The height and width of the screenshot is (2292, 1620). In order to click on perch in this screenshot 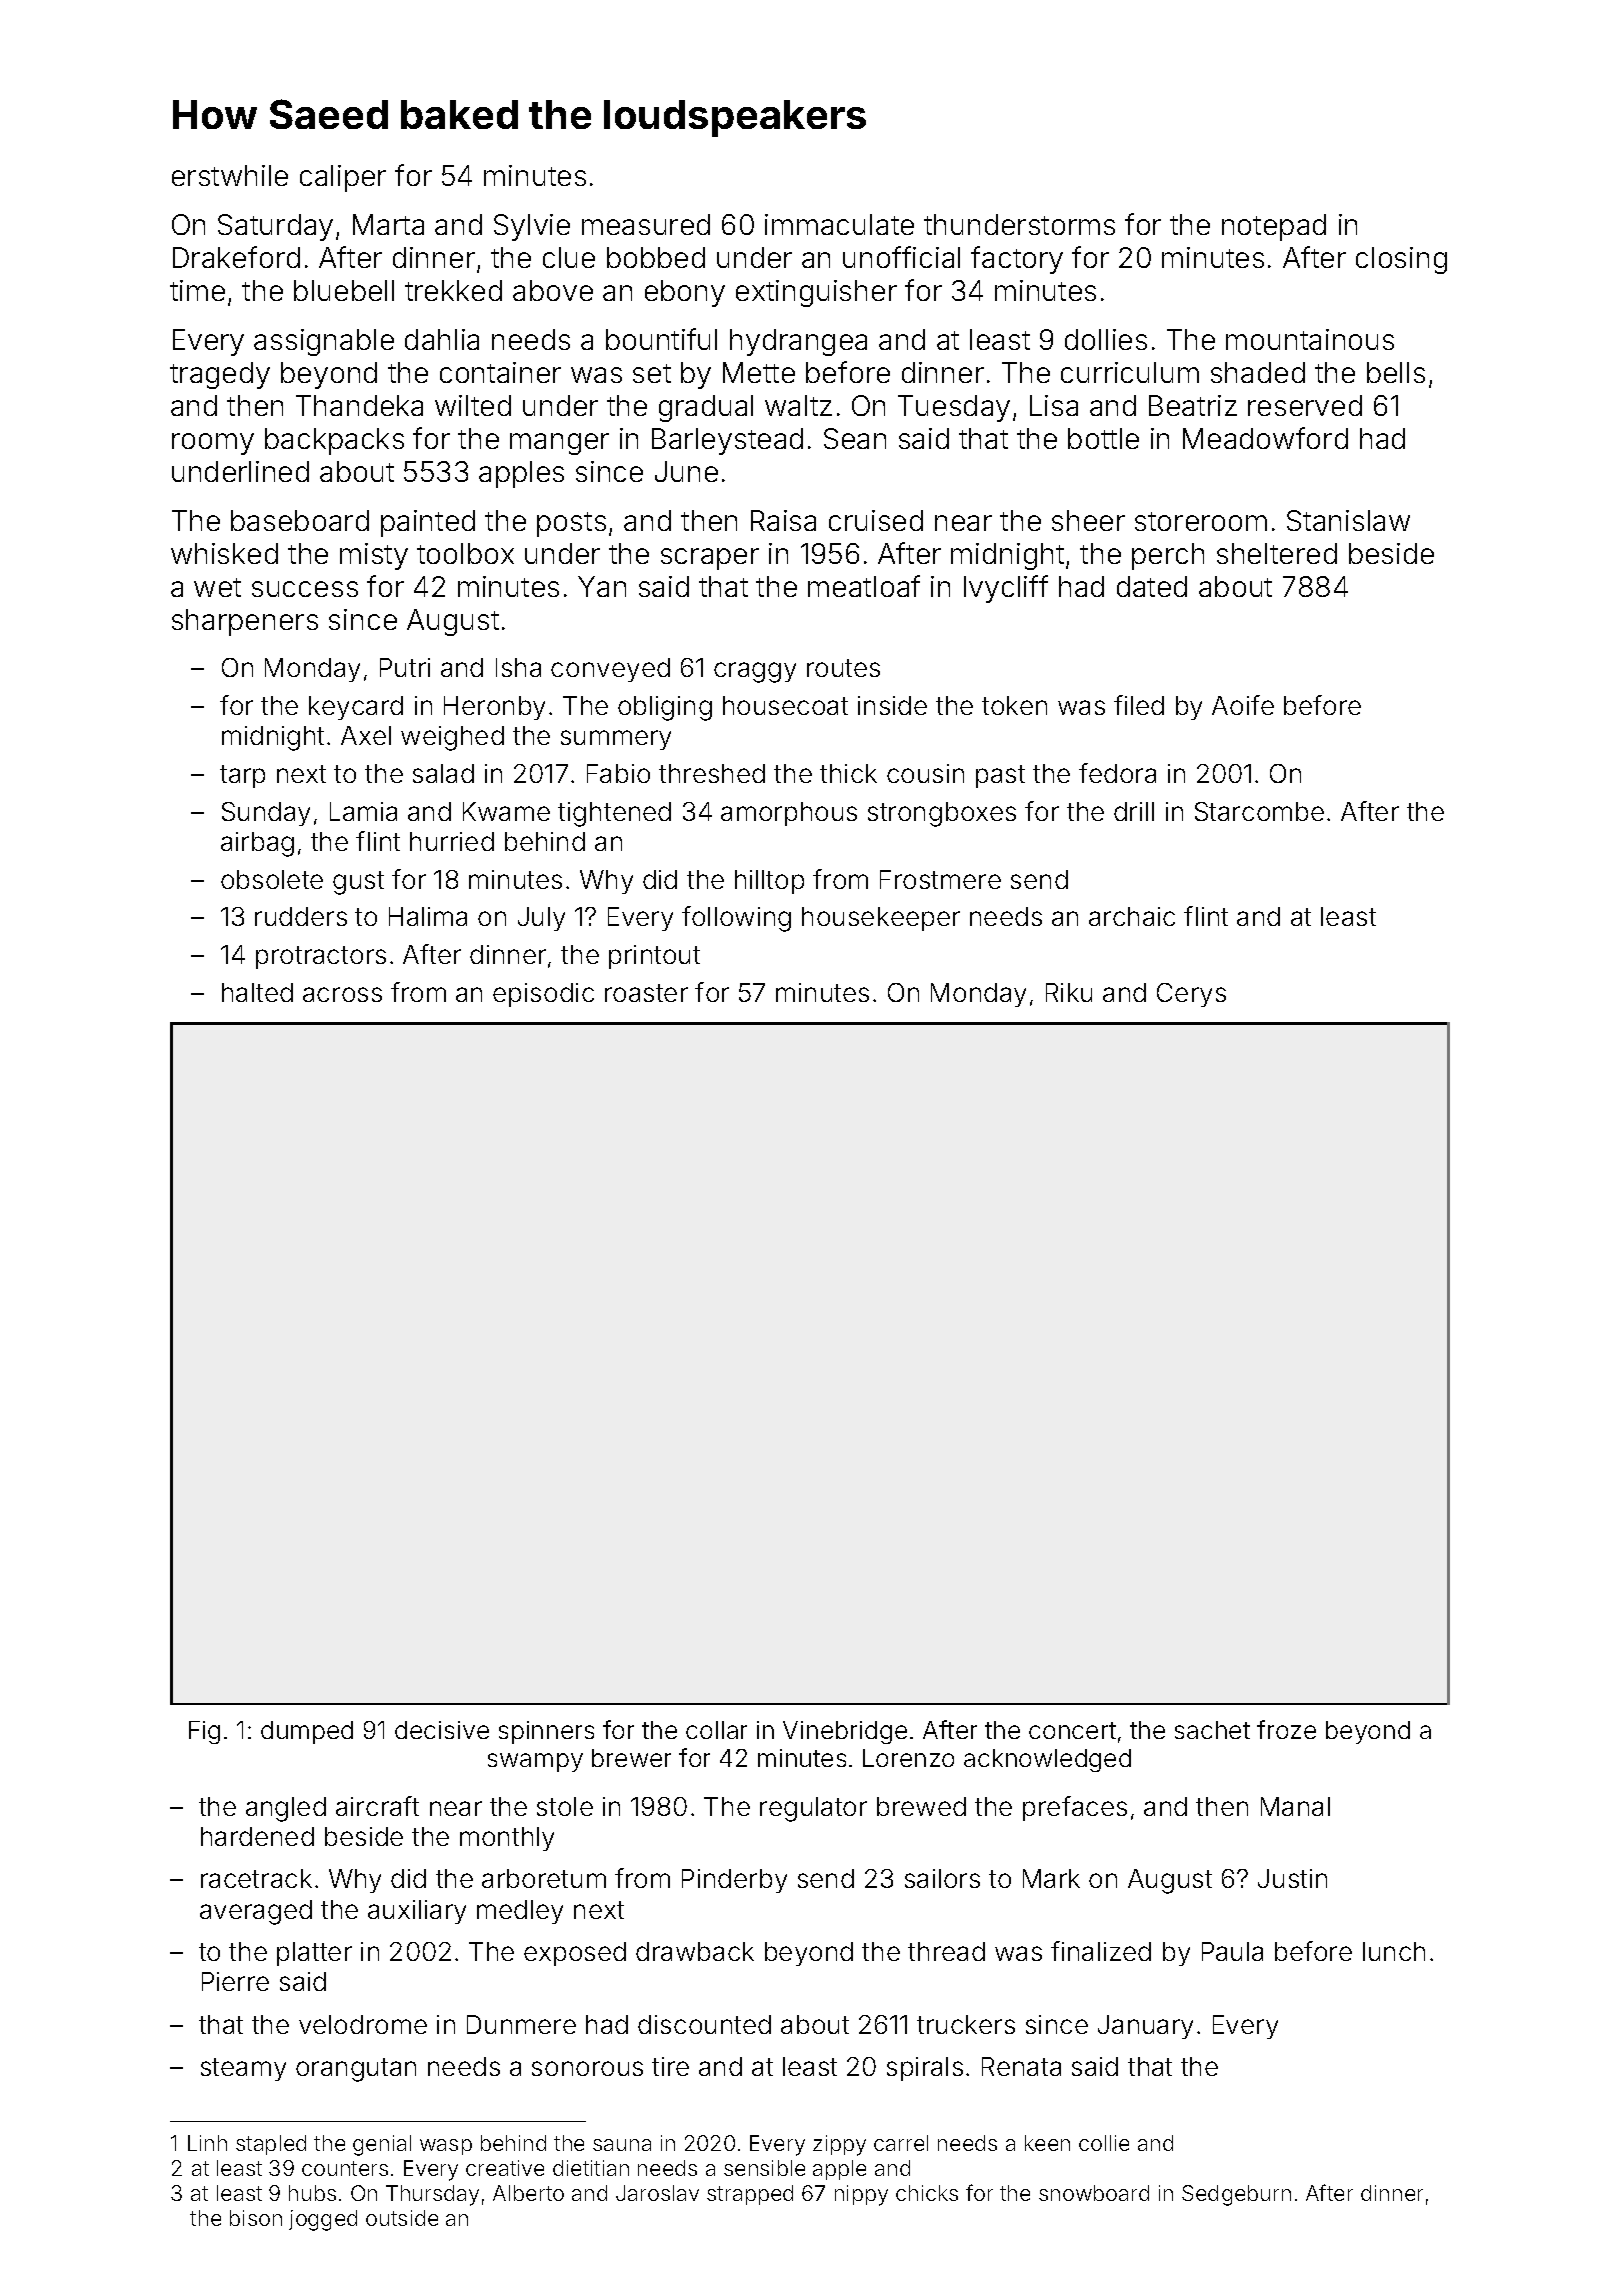, I will do `click(1168, 556)`.
